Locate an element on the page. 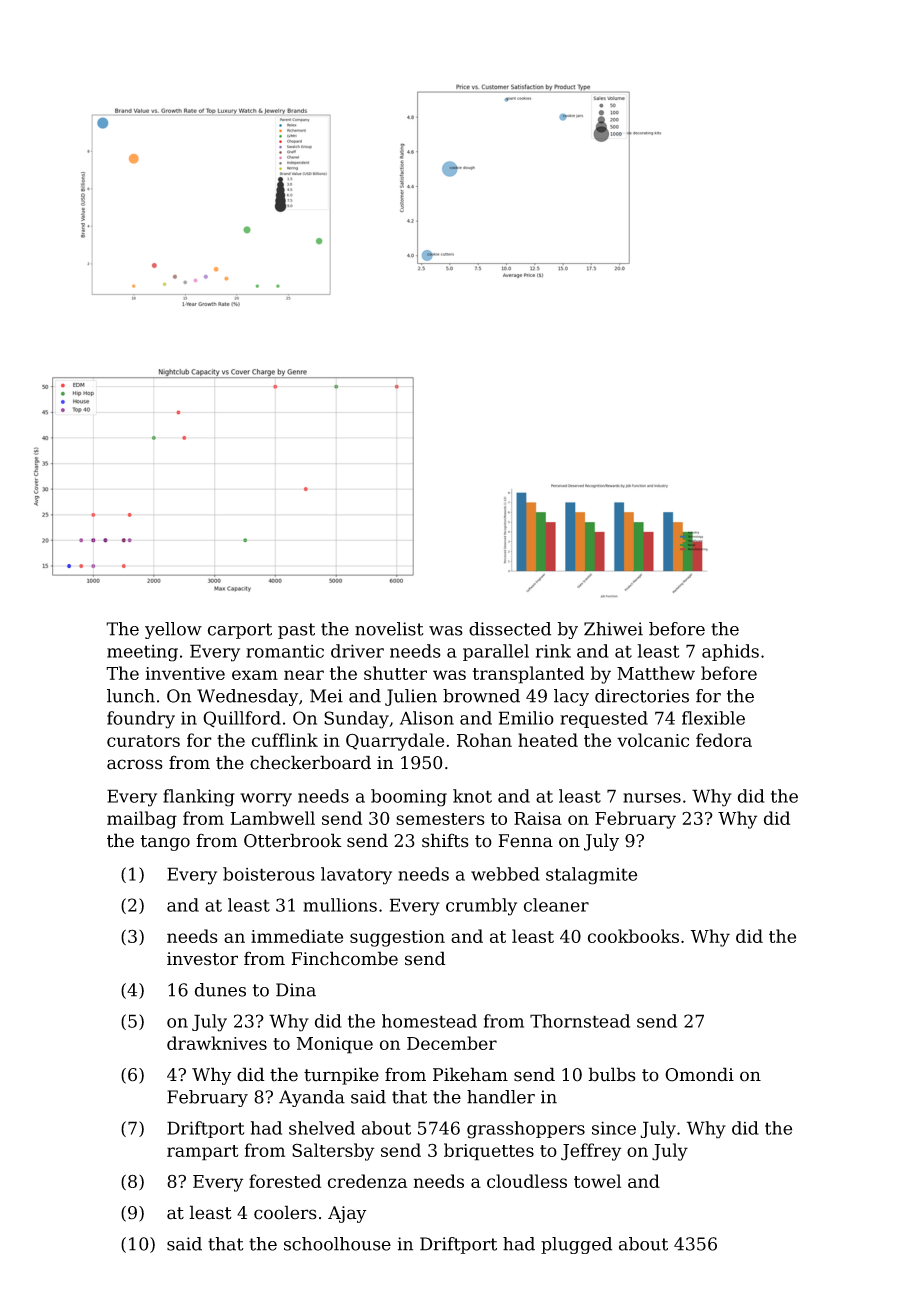 The height and width of the page is (1316, 908). mailbag is located at coordinates (142, 820).
